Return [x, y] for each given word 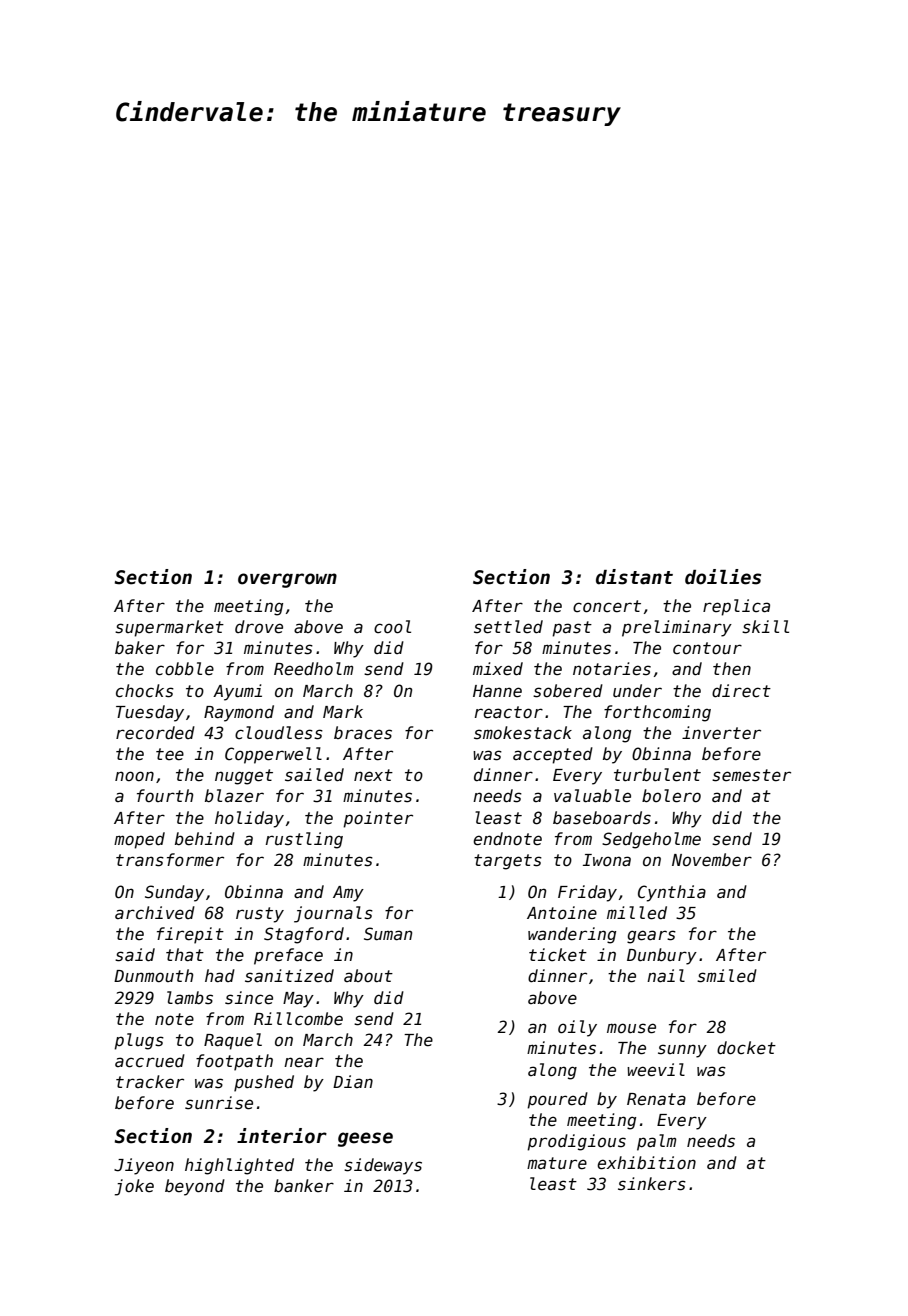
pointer [378, 819]
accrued [150, 1061]
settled [508, 627]
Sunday [174, 893]
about [368, 976]
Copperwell [273, 755]
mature [557, 1163]
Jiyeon [144, 1166]
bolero [671, 796]
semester [751, 775]
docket [746, 1048]
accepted [553, 755]
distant [634, 577]
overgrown [287, 580]
